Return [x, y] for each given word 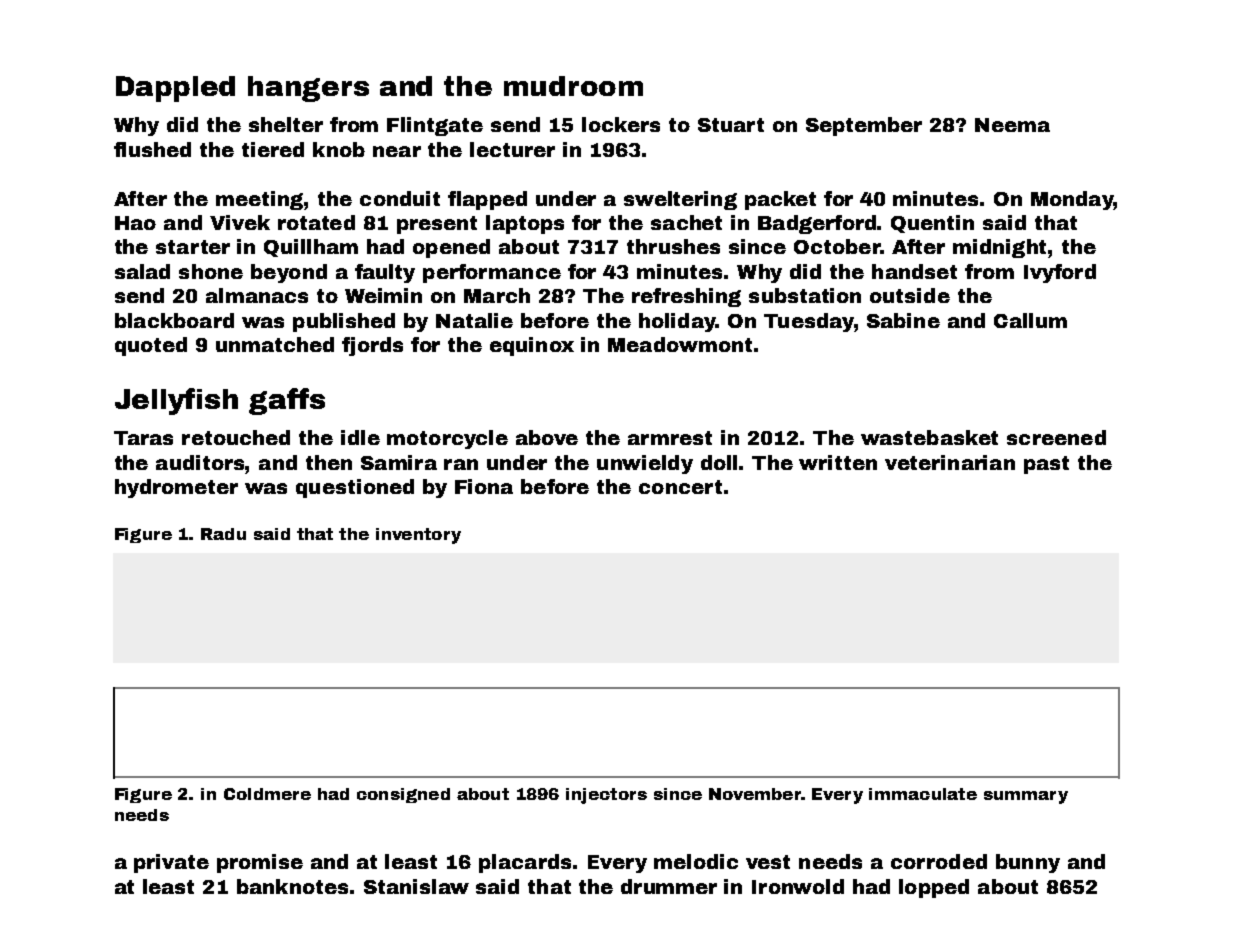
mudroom [573, 86]
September [864, 126]
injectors [606, 796]
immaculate [923, 794]
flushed [152, 149]
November [755, 794]
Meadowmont [680, 344]
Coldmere [267, 794]
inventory [418, 536]
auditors [201, 462]
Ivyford [1060, 273]
